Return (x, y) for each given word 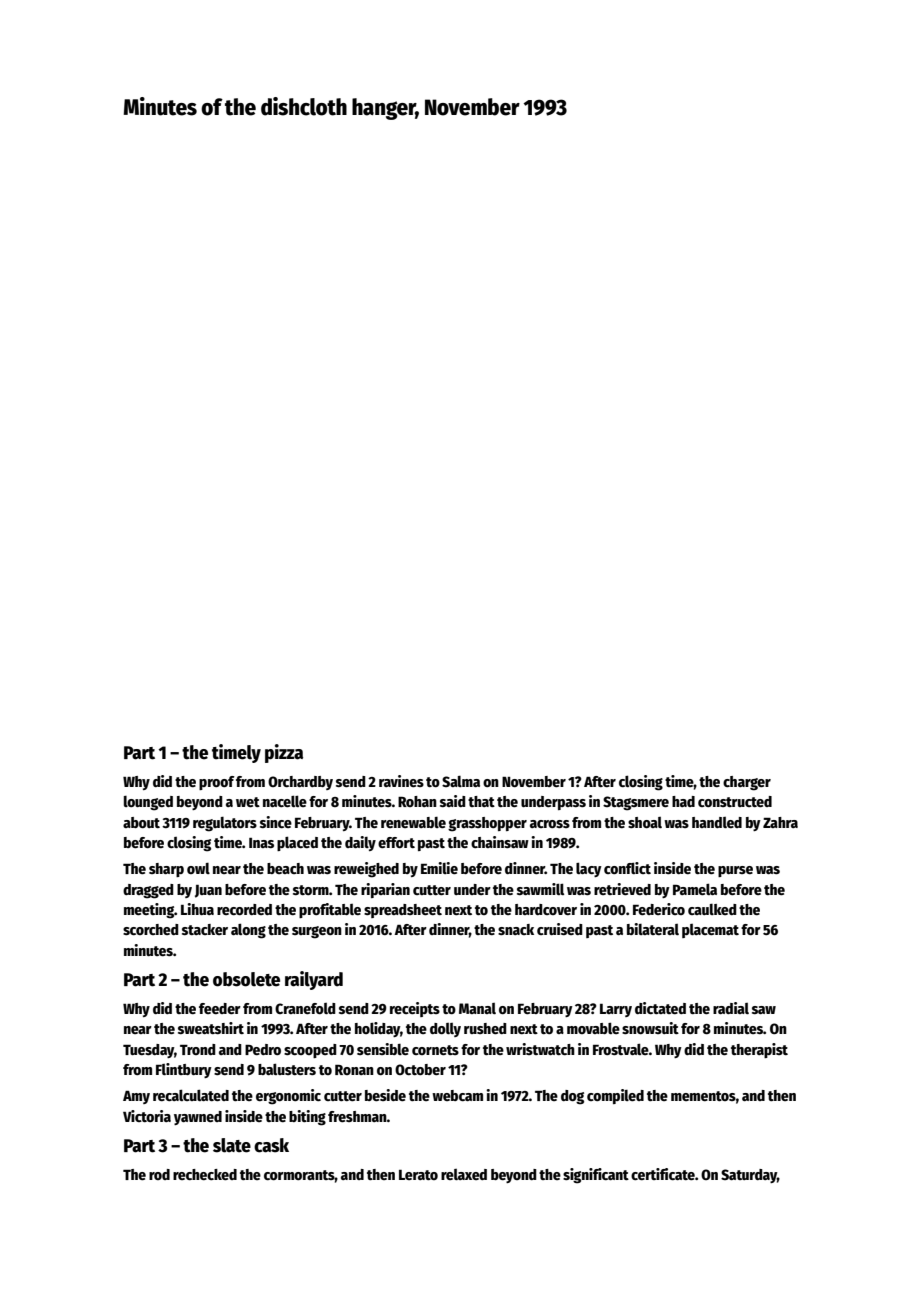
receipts (415, 1009)
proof (216, 783)
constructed (735, 801)
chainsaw (500, 842)
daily (360, 843)
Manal (477, 1008)
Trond (197, 1049)
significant (596, 1176)
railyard (314, 980)
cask (271, 1145)
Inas (261, 843)
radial (731, 1008)
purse (735, 871)
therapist (759, 1050)
